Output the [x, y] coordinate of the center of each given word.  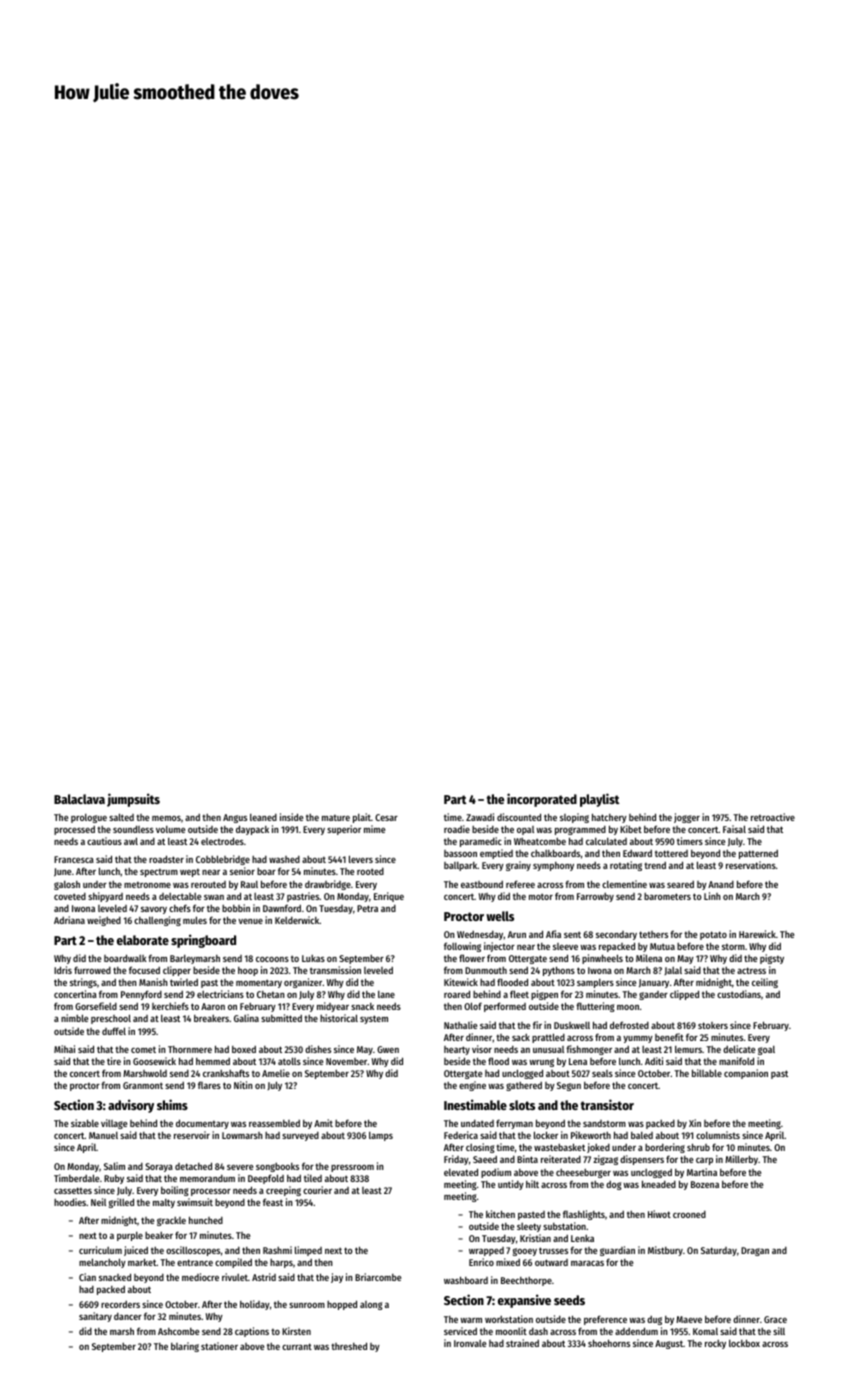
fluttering [595, 1007]
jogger [687, 818]
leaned [263, 817]
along [371, 1305]
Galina [246, 1018]
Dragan [755, 1251]
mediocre [200, 1277]
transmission [335, 970]
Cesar [386, 817]
